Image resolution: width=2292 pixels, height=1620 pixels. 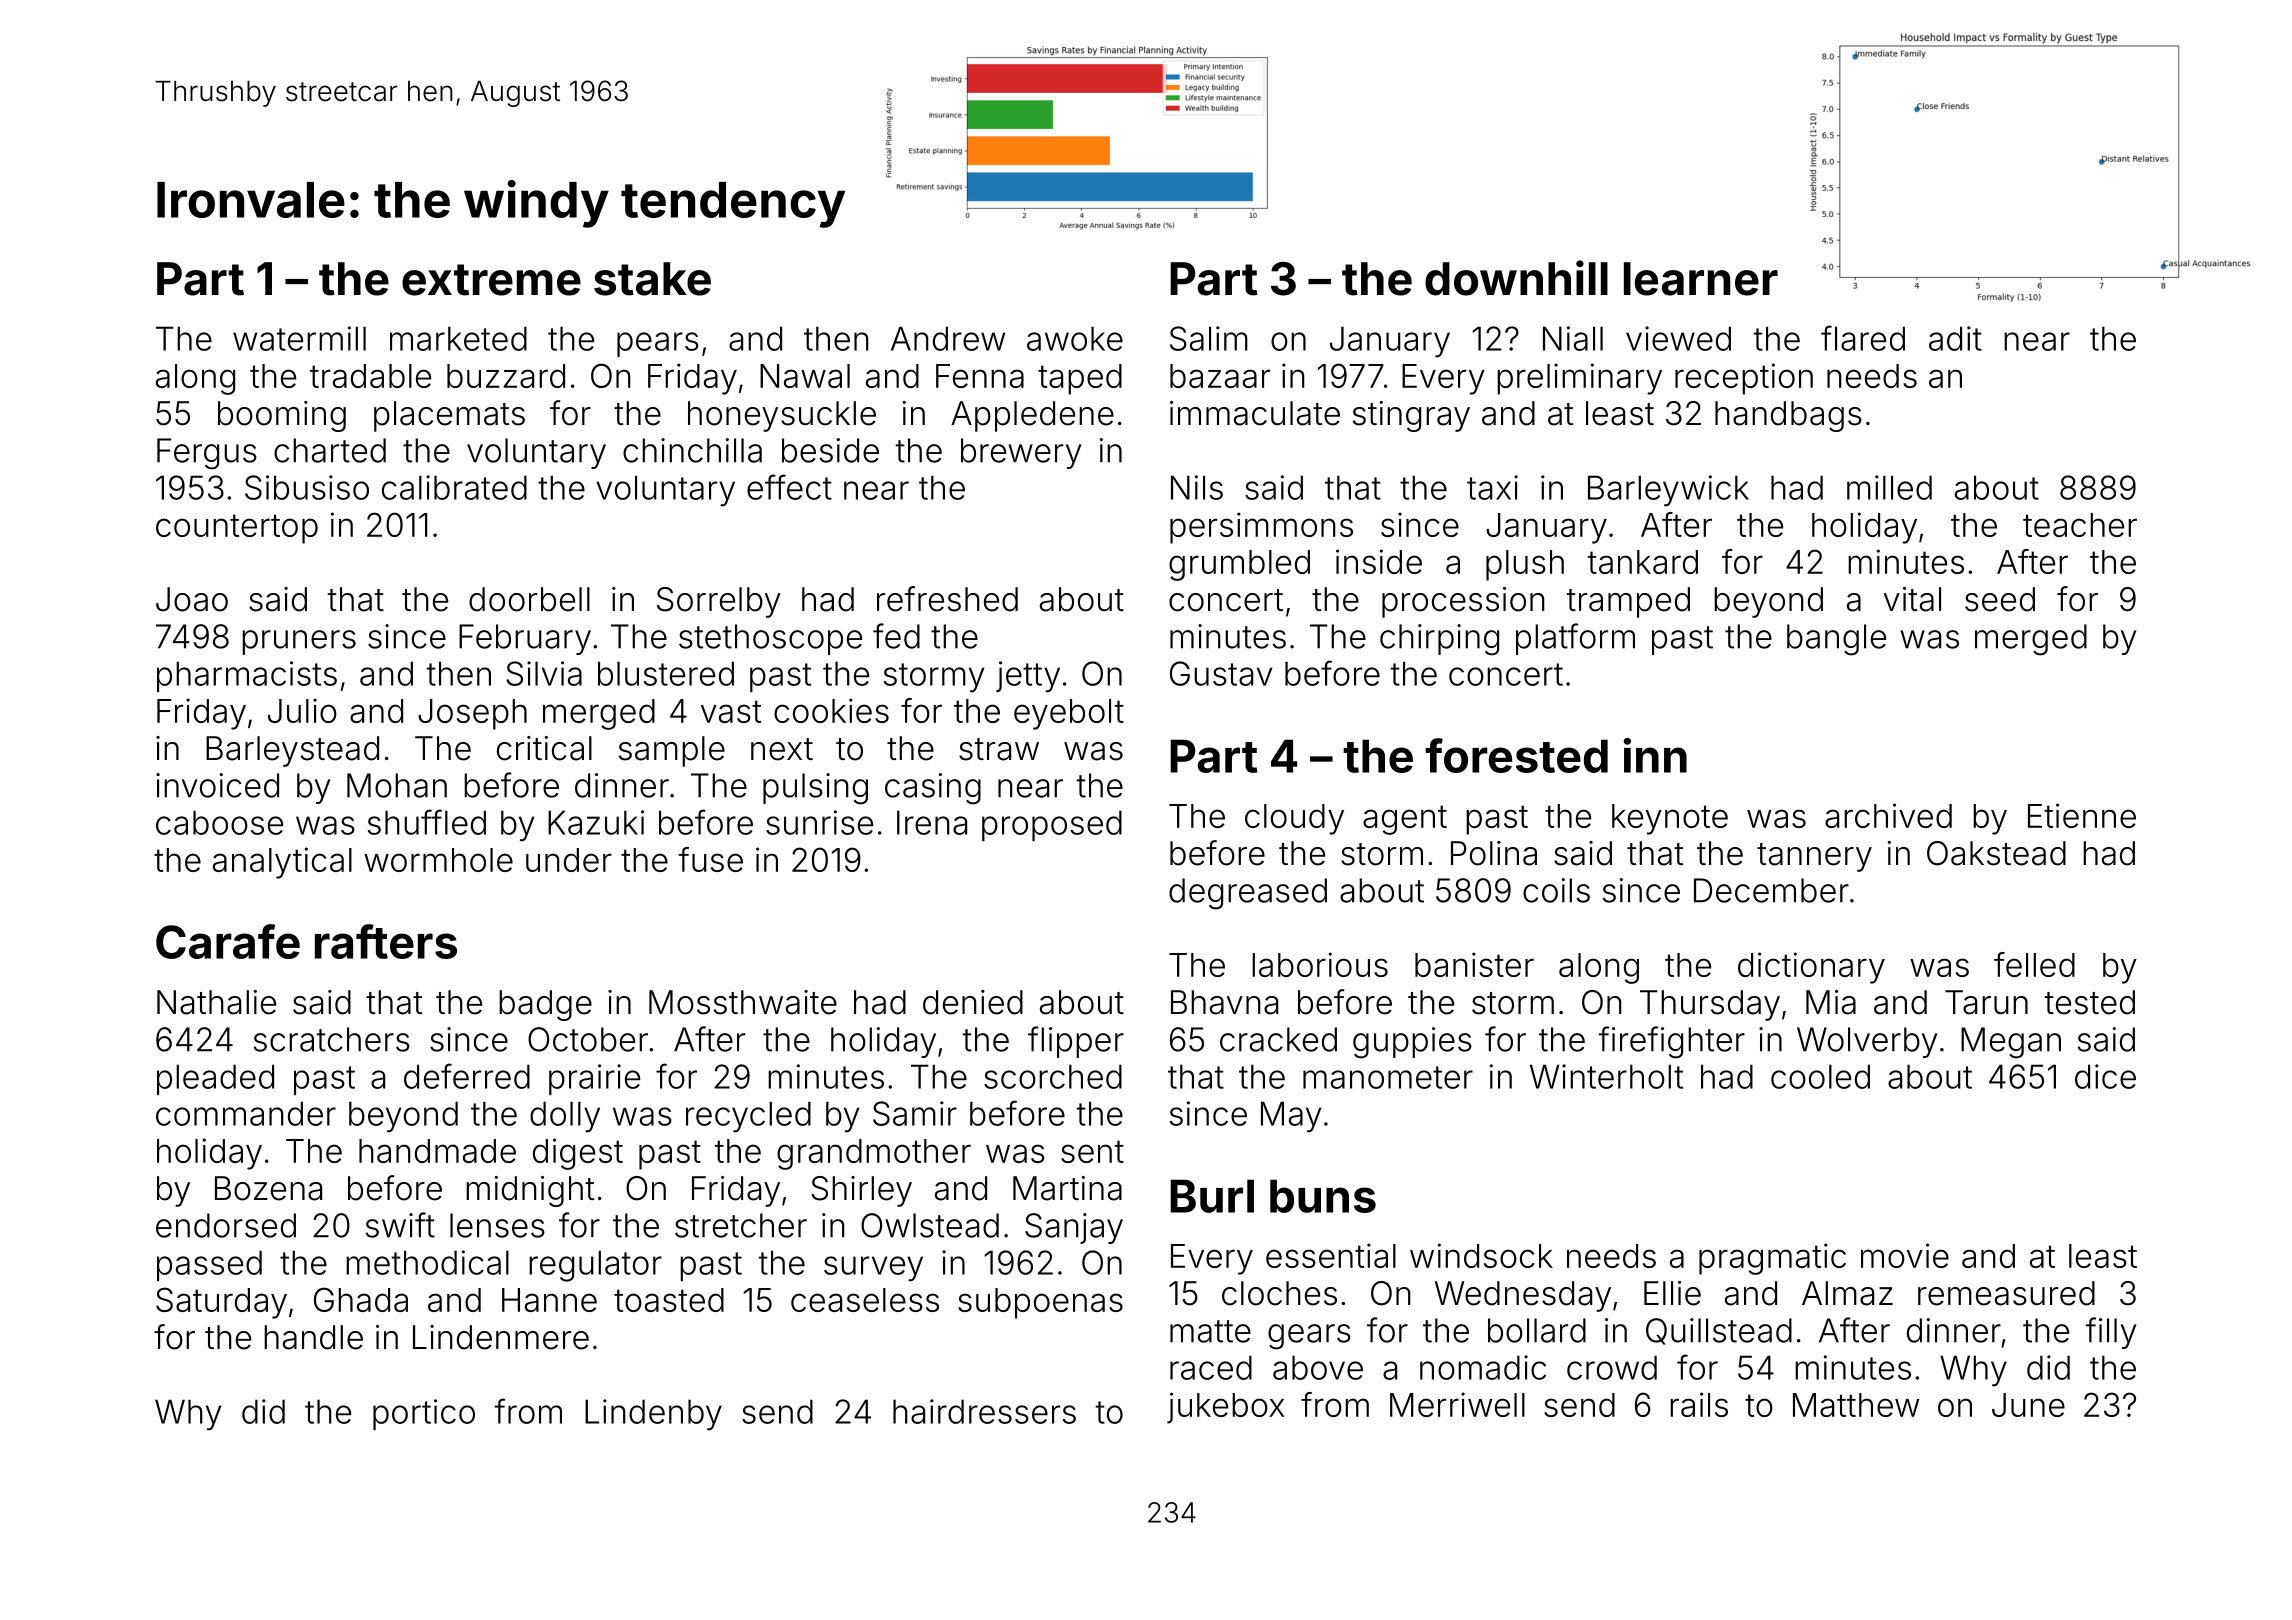 I want to click on portico, so click(x=424, y=1414).
